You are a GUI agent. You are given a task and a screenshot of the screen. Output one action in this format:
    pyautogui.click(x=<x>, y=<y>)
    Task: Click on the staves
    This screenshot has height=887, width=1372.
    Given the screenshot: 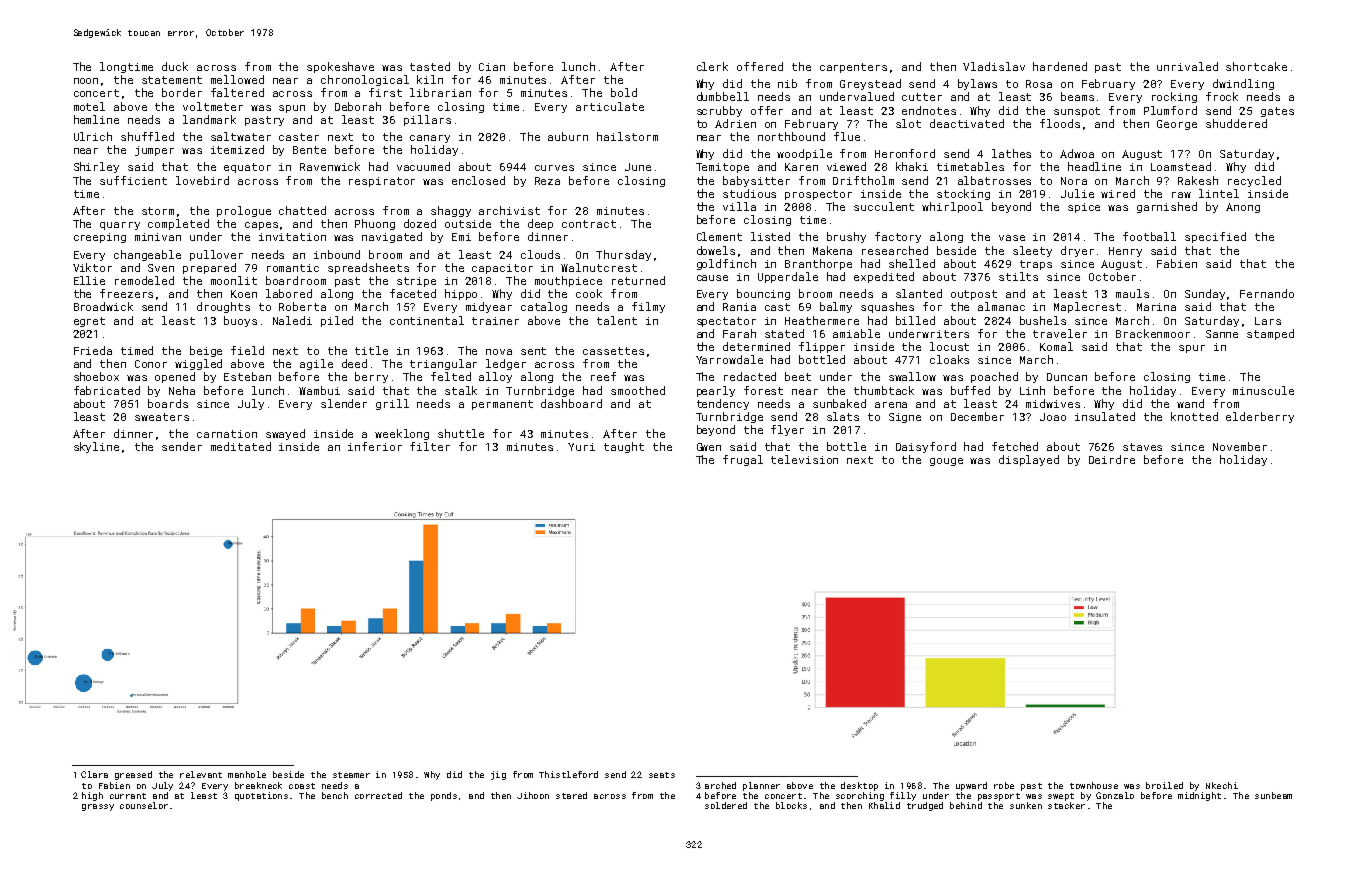 What is the action you would take?
    pyautogui.click(x=1142, y=447)
